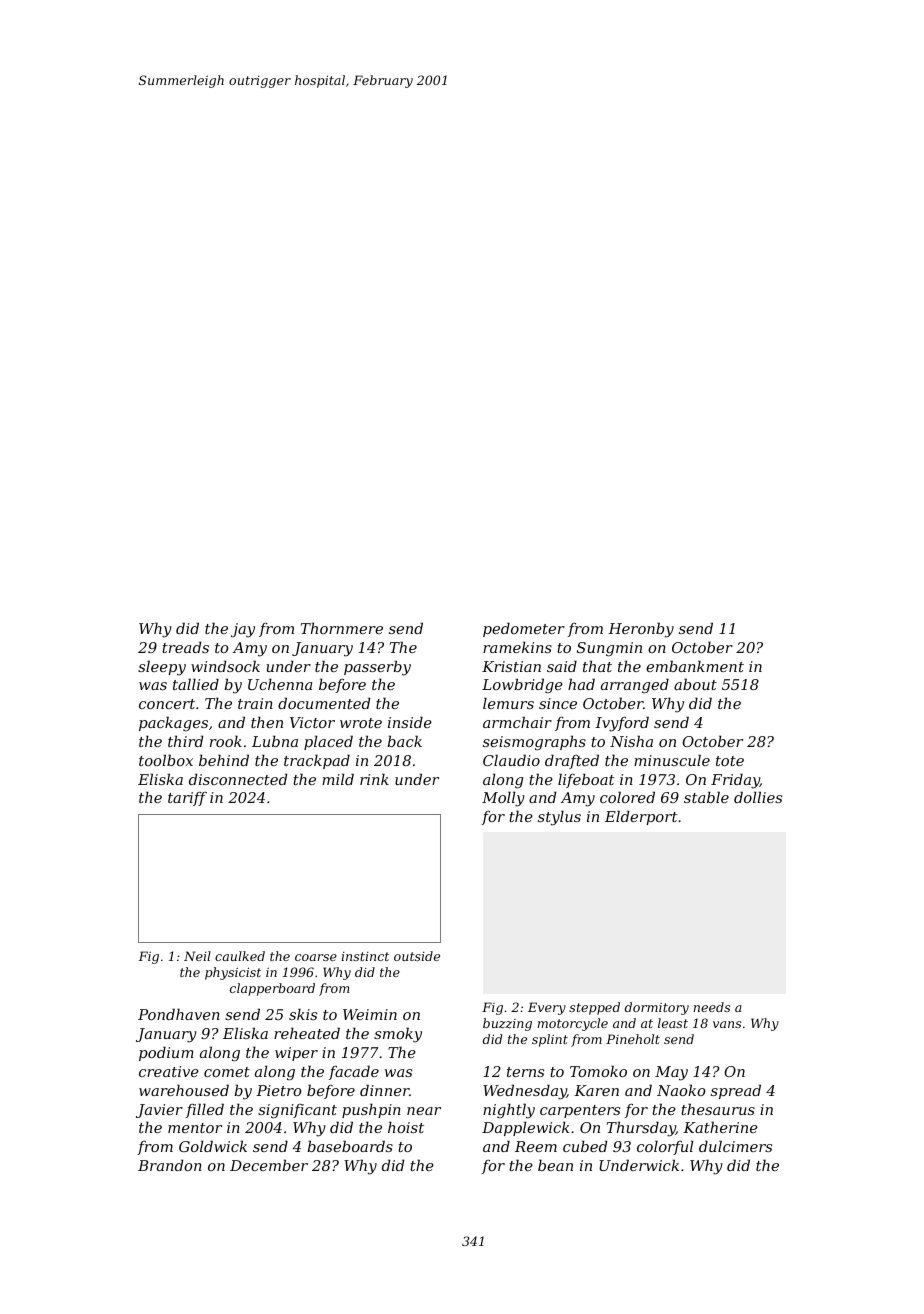 The image size is (924, 1314). Describe the element at coordinates (735, 1146) in the screenshot. I see `dulcimers` at that location.
